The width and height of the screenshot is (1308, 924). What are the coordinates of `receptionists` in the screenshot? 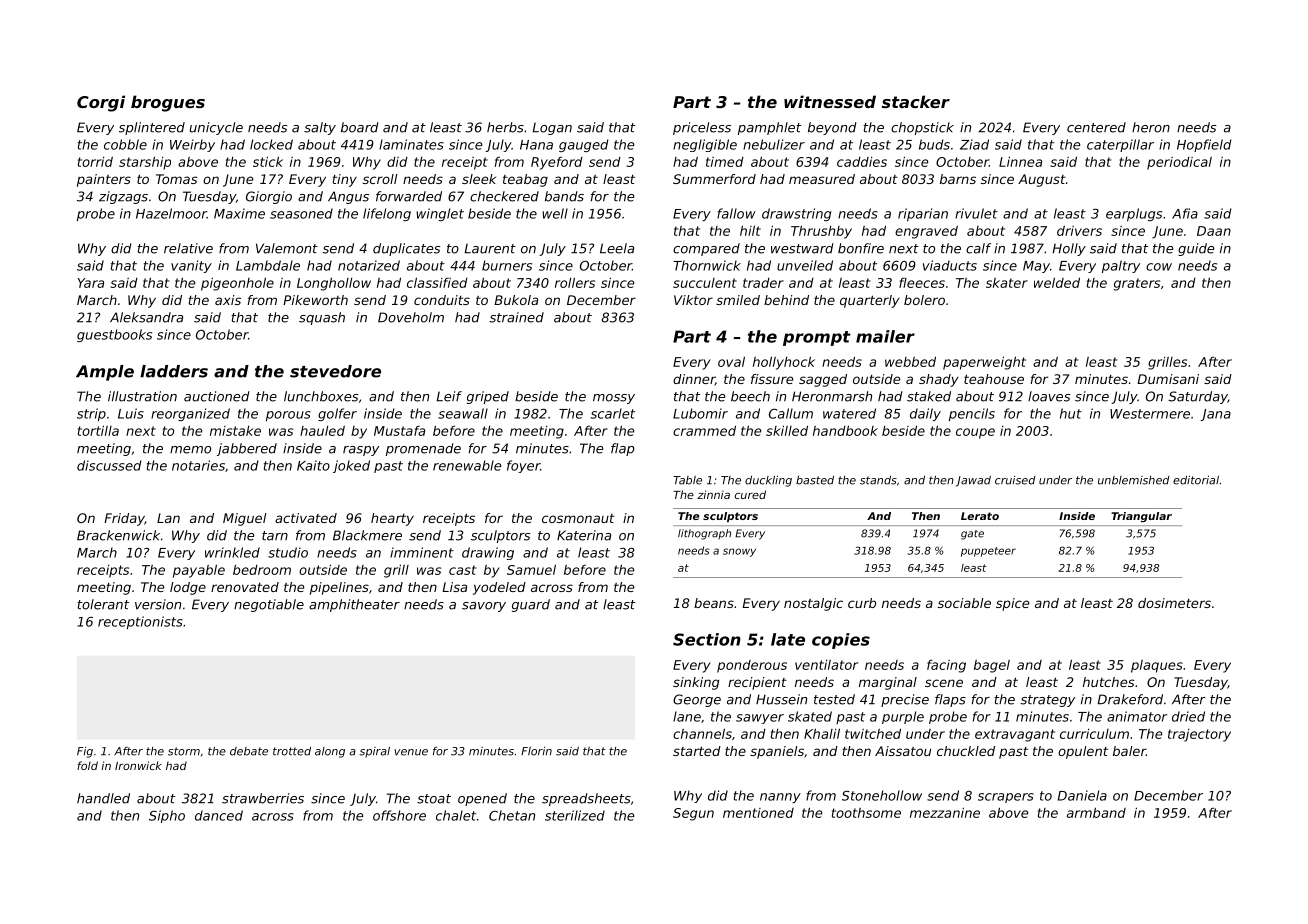 It's located at (140, 622).
